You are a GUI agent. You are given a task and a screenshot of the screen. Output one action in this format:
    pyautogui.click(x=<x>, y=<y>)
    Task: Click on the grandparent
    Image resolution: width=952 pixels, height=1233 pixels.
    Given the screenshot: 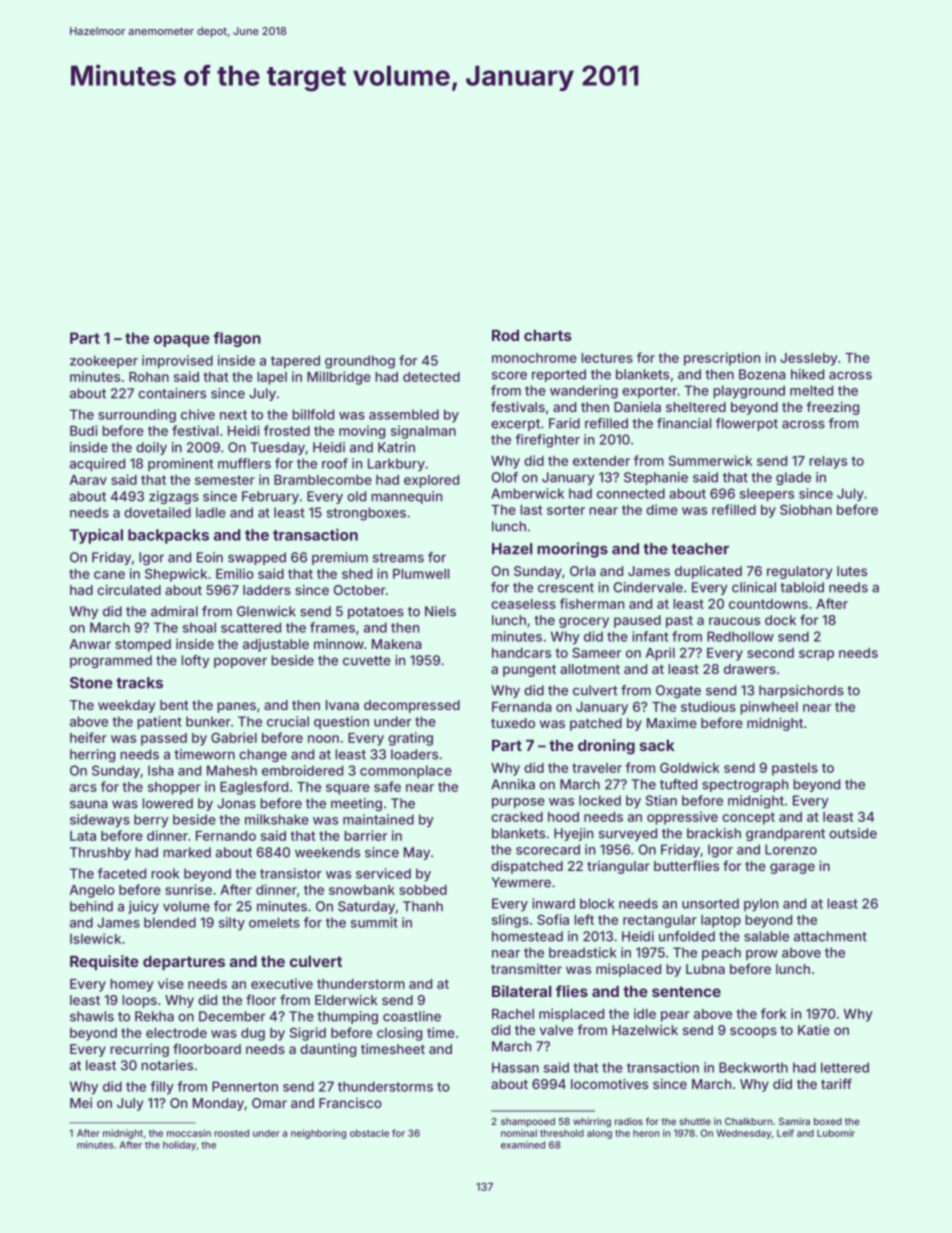 What is the action you would take?
    pyautogui.click(x=785, y=834)
